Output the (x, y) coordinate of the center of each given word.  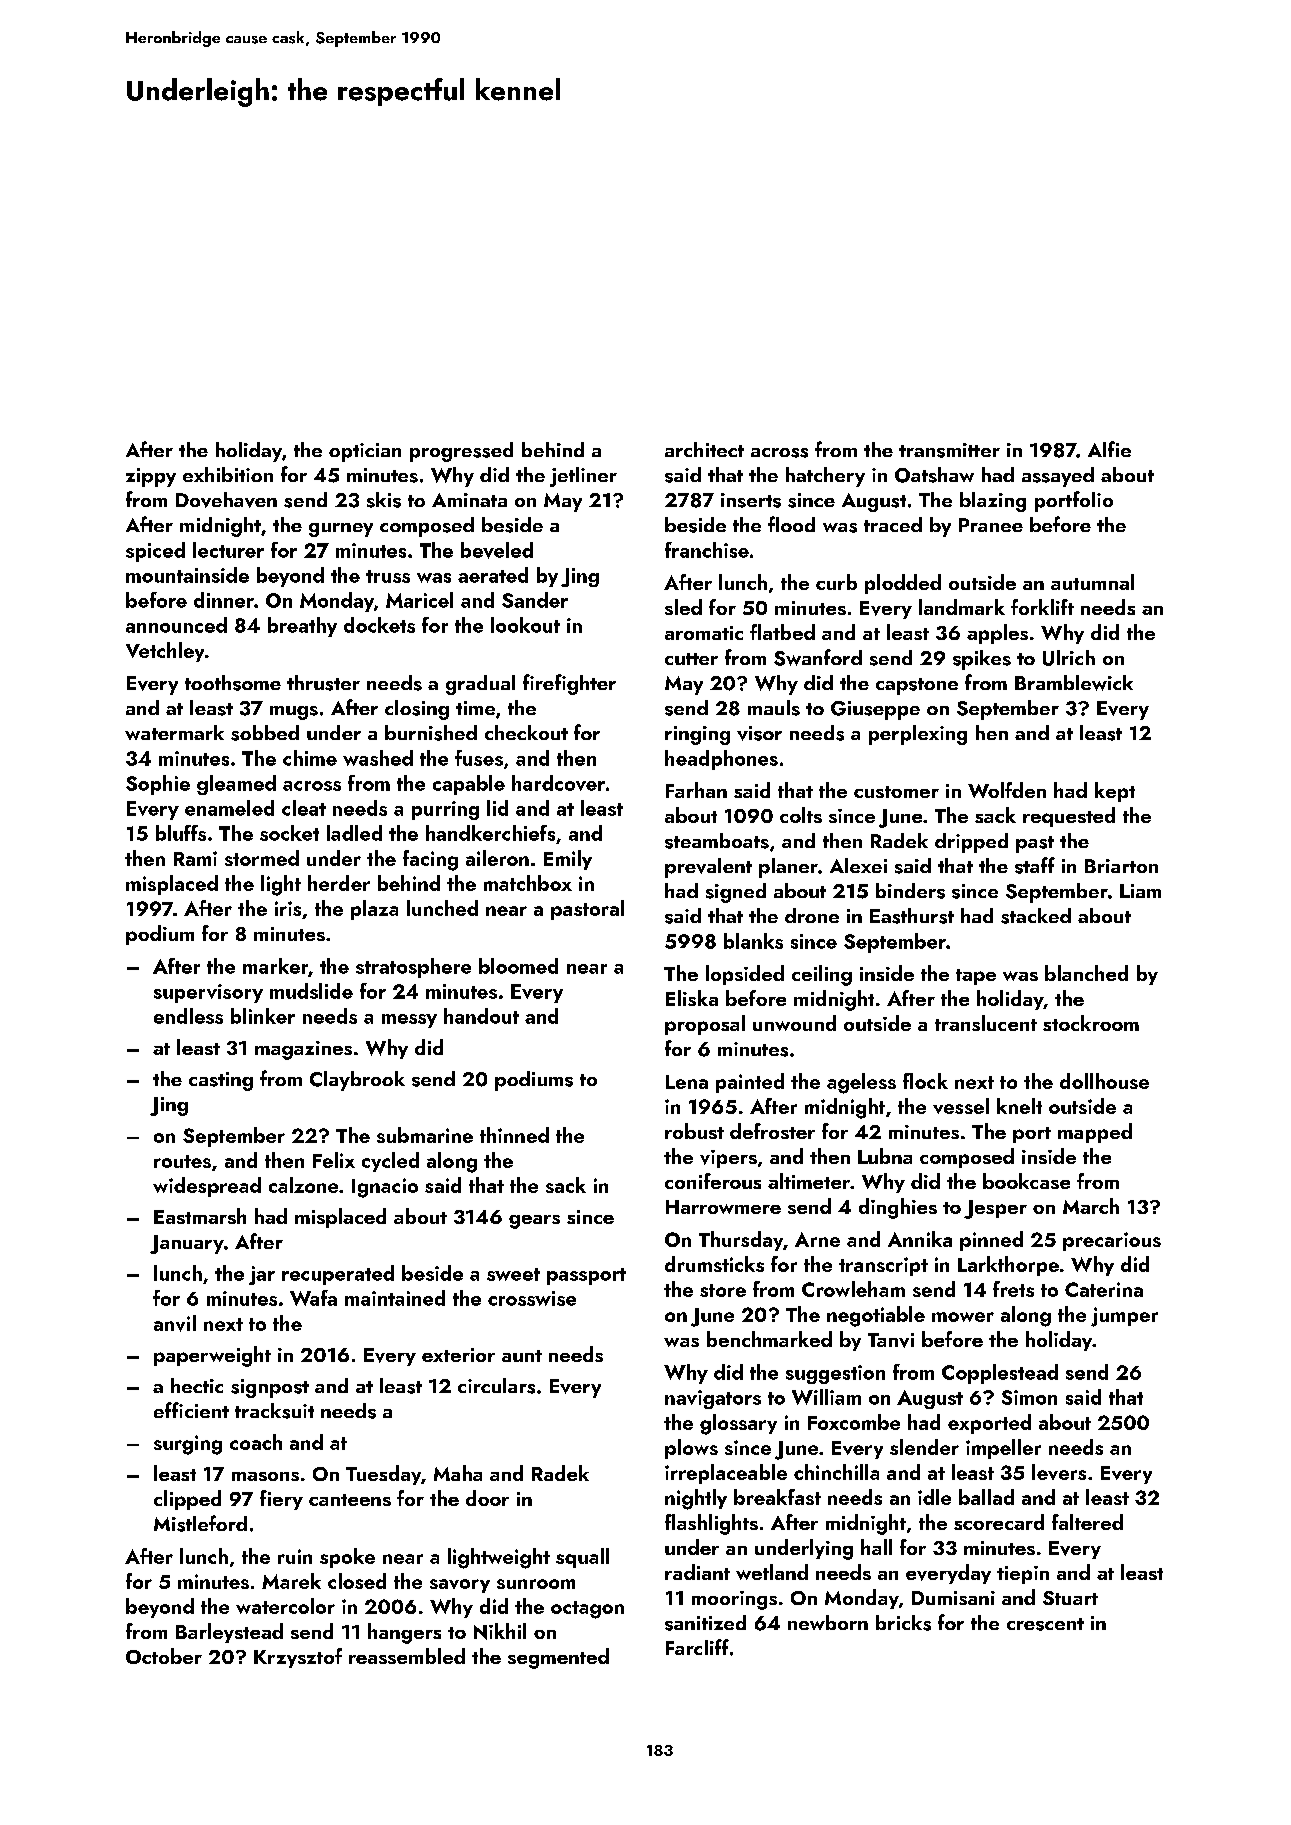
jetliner (583, 477)
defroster (772, 1131)
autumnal (1092, 582)
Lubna (885, 1156)
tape (976, 977)
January (187, 1244)
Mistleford (200, 1523)
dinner (224, 600)
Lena (687, 1082)
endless (188, 1016)
